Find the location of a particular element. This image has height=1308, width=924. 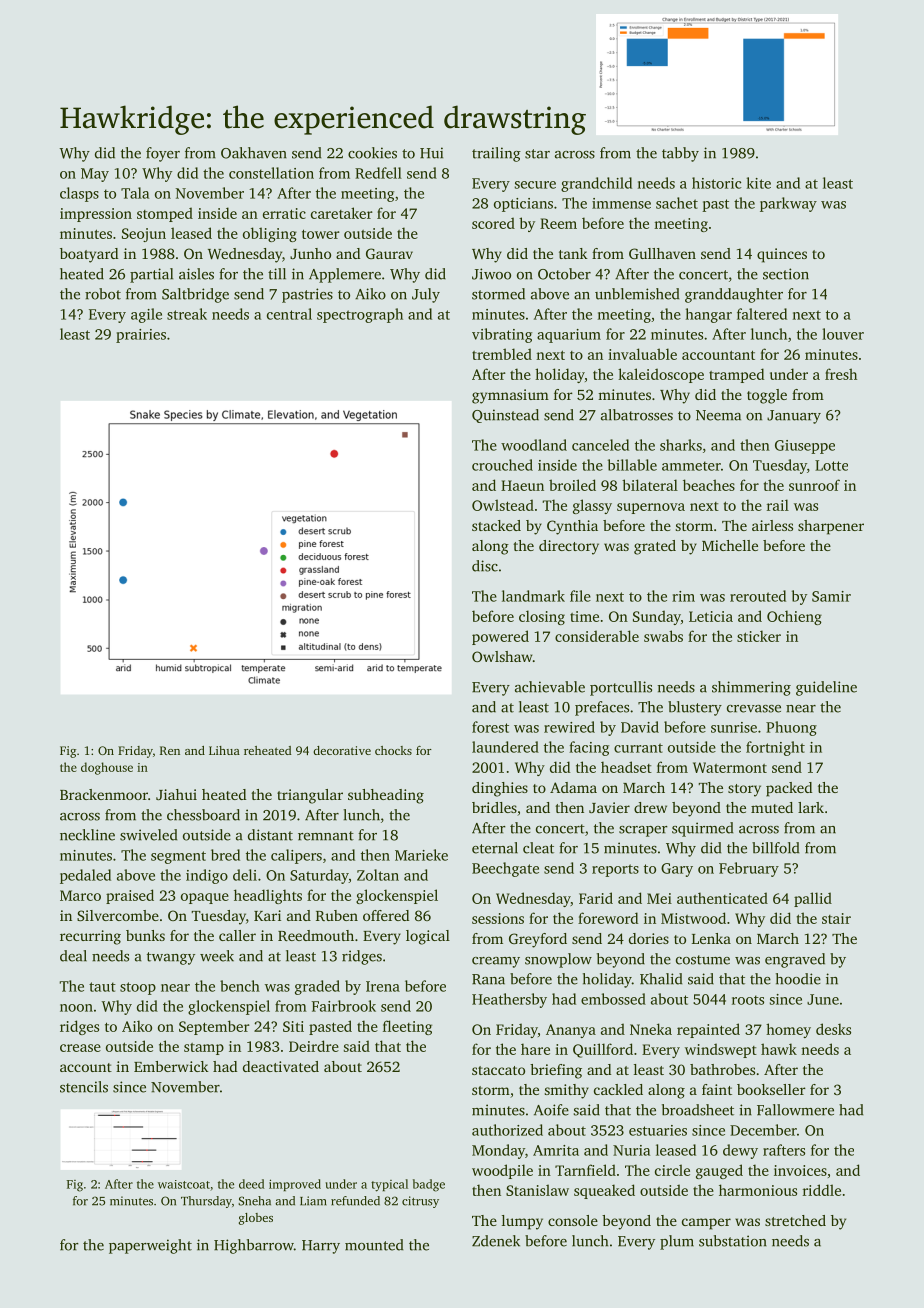

Quinstead is located at coordinates (505, 416).
